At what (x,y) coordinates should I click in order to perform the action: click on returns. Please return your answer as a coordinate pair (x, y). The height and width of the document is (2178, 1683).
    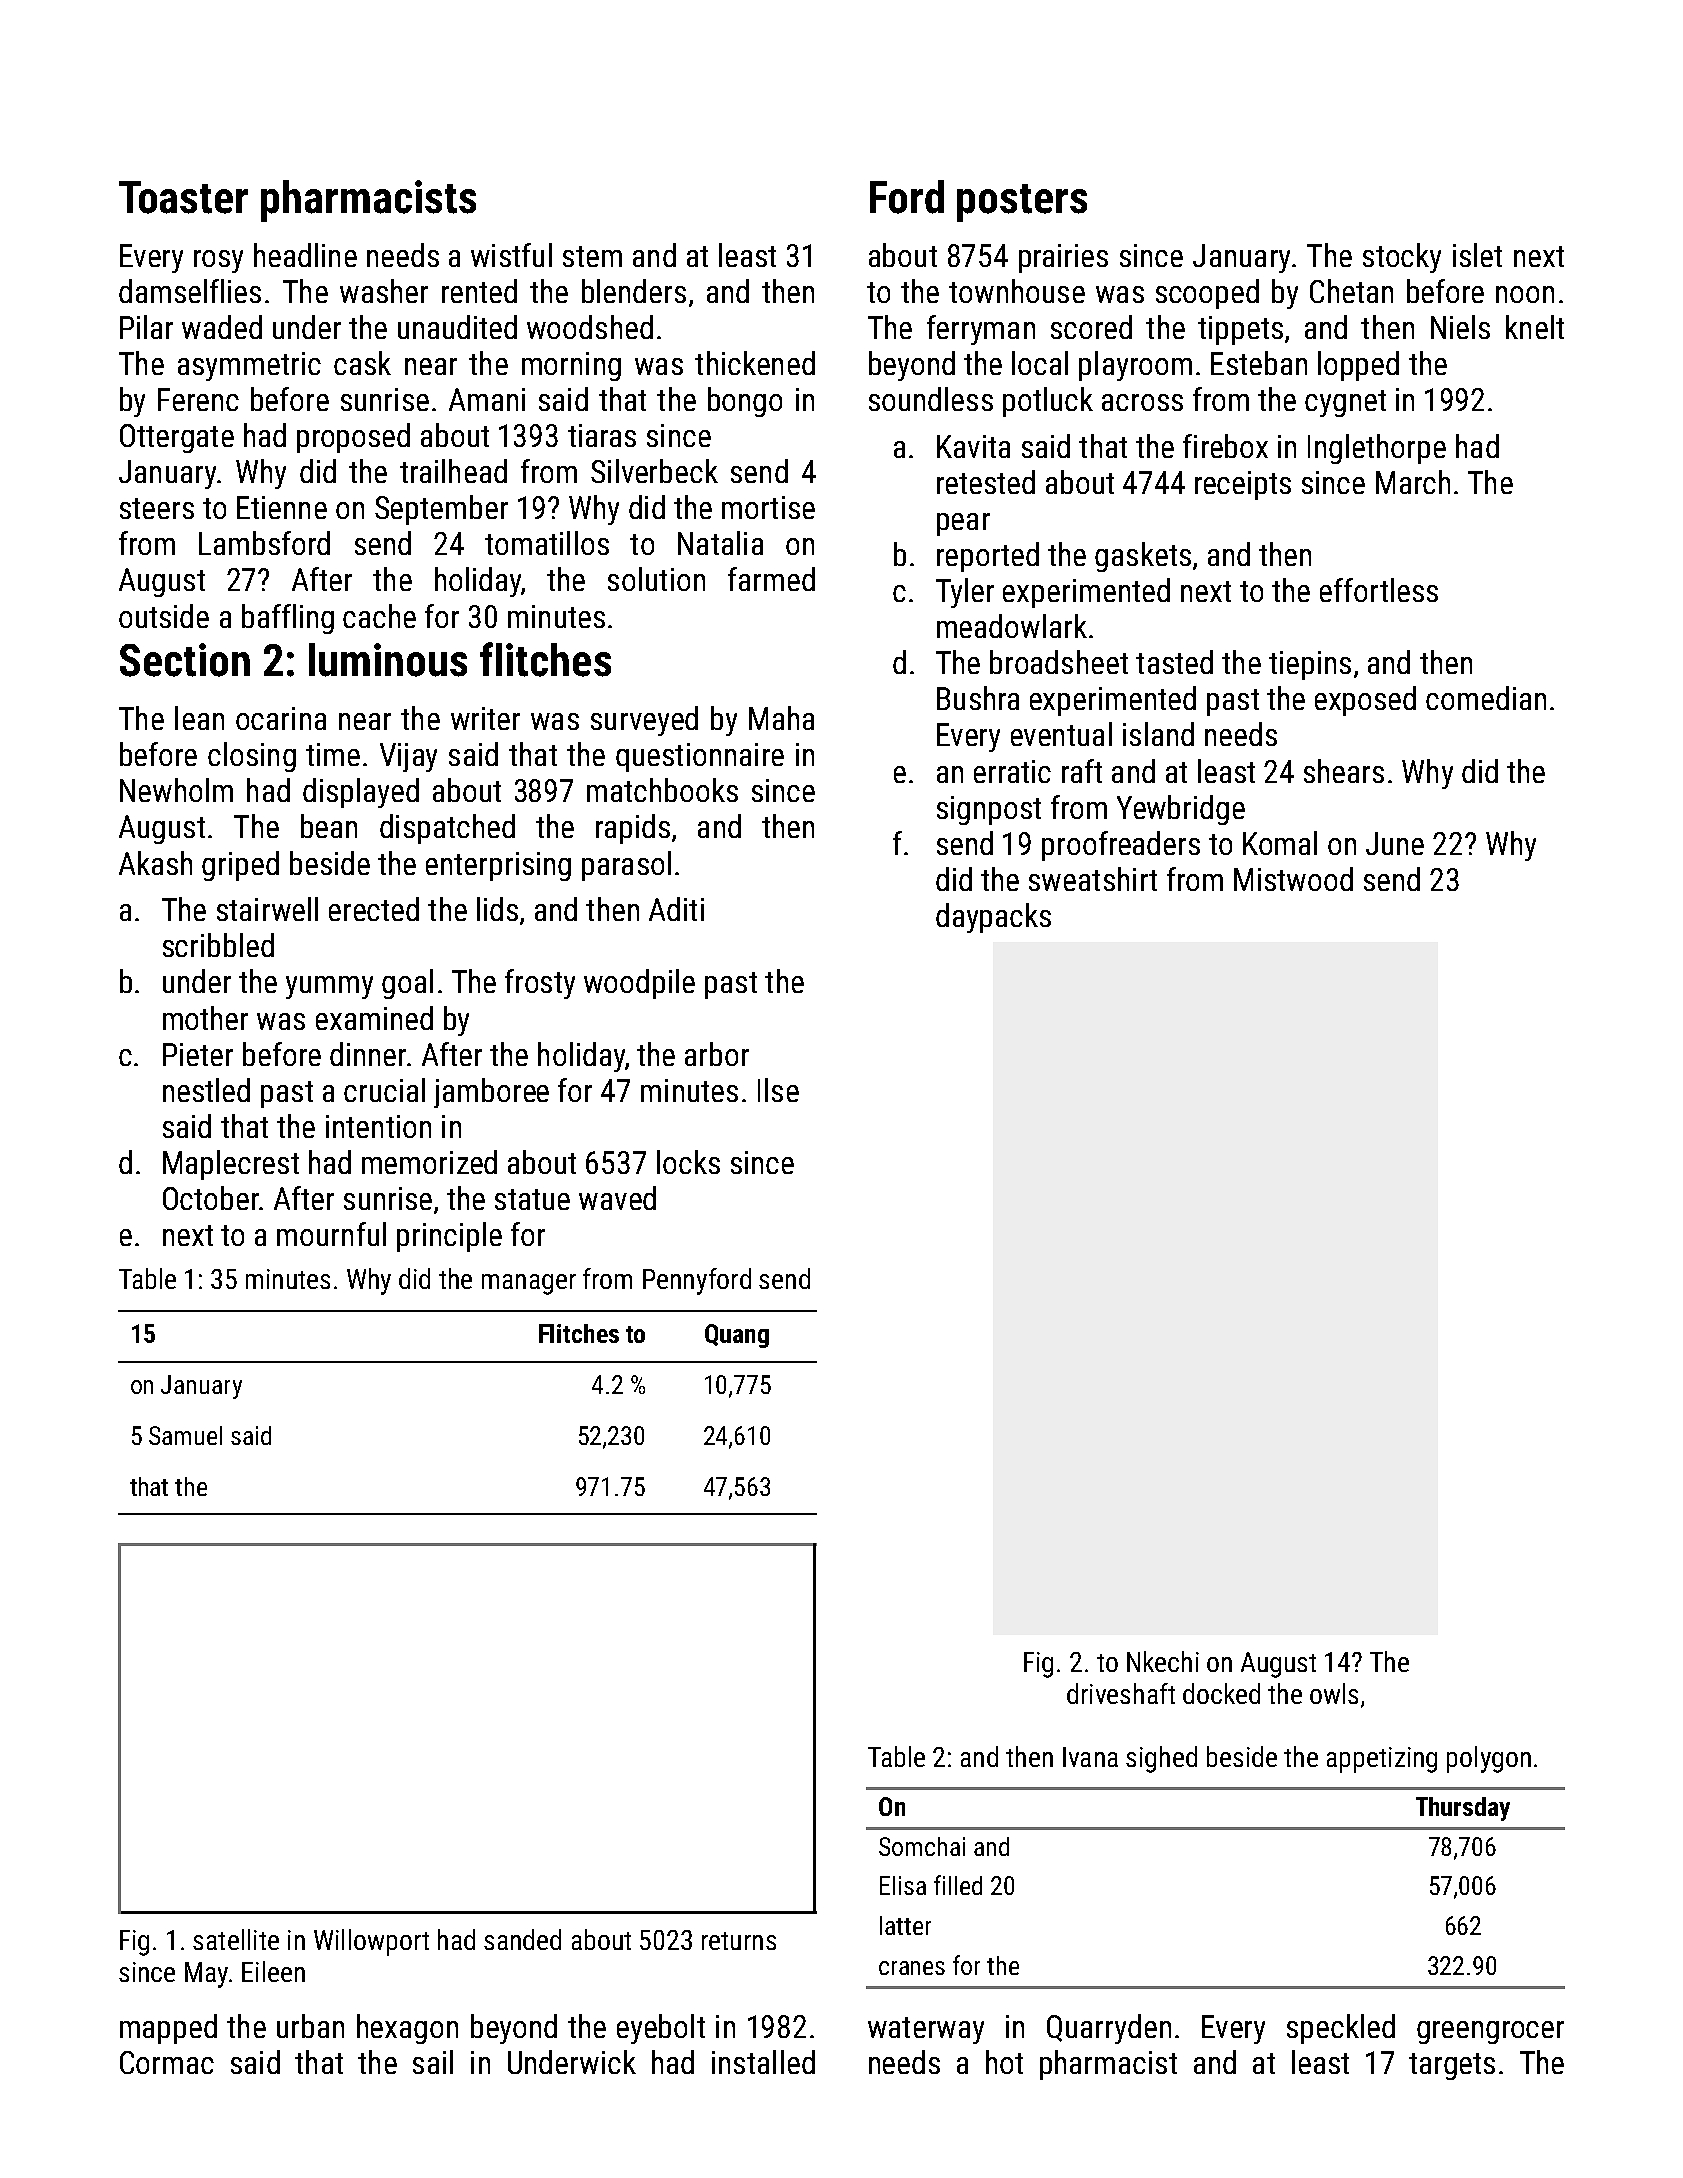
    Looking at the image, I should click on (739, 1941).
